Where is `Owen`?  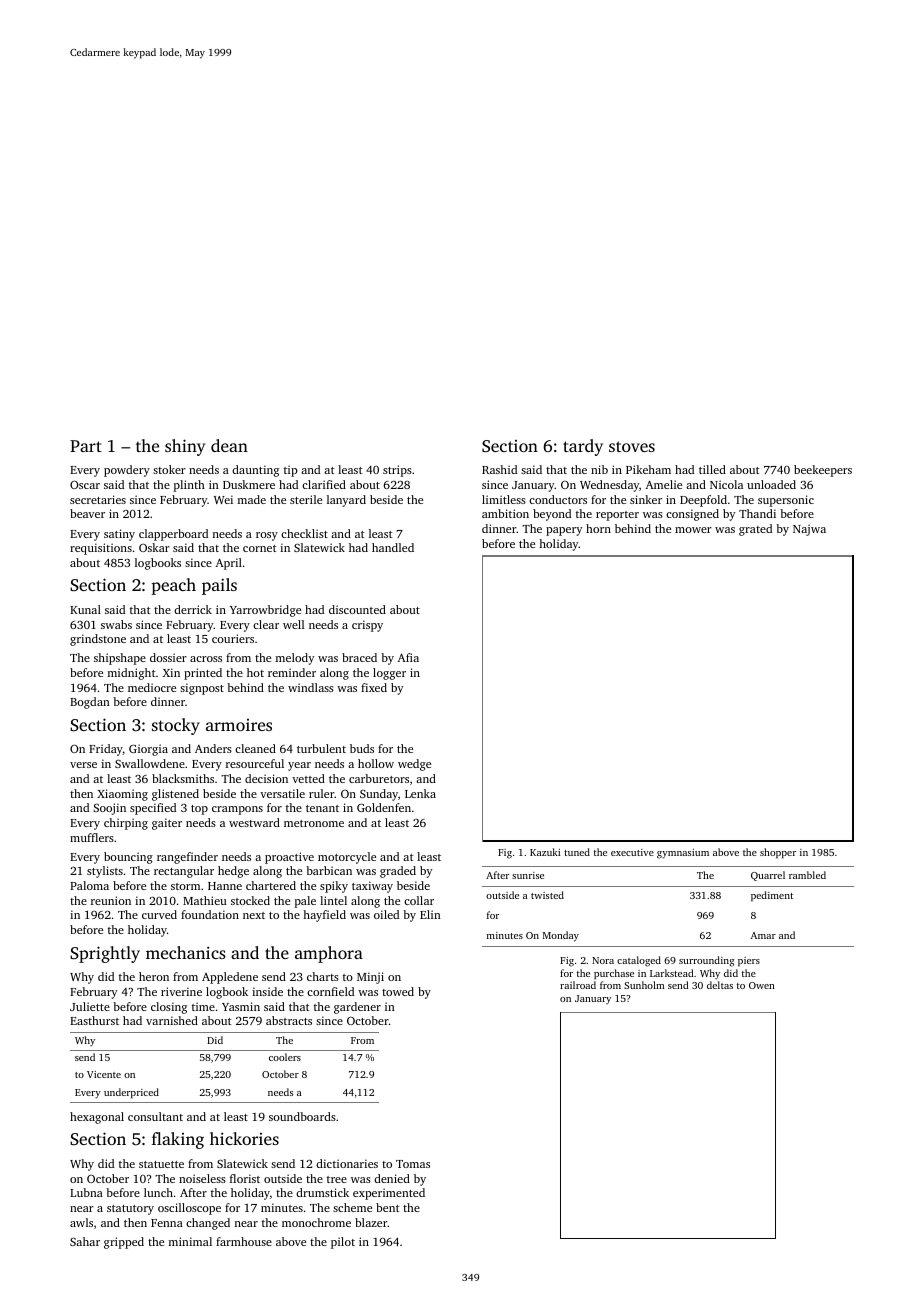 Owen is located at coordinates (762, 985).
